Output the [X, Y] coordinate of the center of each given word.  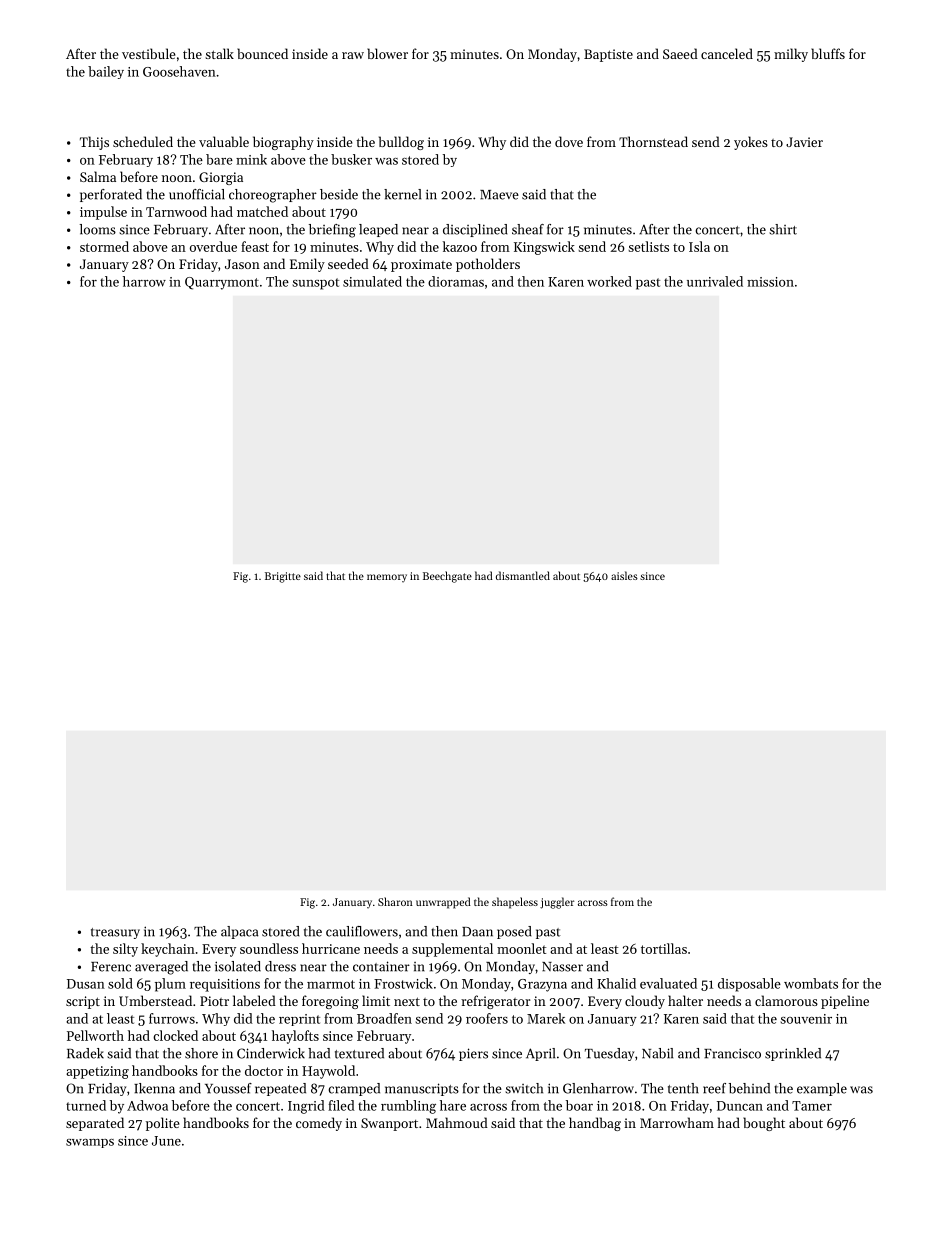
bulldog [401, 143]
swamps [90, 1143]
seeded [348, 263]
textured [359, 1053]
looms [98, 229]
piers [473, 1054]
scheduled [143, 141]
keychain [168, 950]
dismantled [523, 575]
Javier [804, 142]
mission [770, 282]
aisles [624, 575]
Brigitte [283, 577]
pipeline [845, 1002]
